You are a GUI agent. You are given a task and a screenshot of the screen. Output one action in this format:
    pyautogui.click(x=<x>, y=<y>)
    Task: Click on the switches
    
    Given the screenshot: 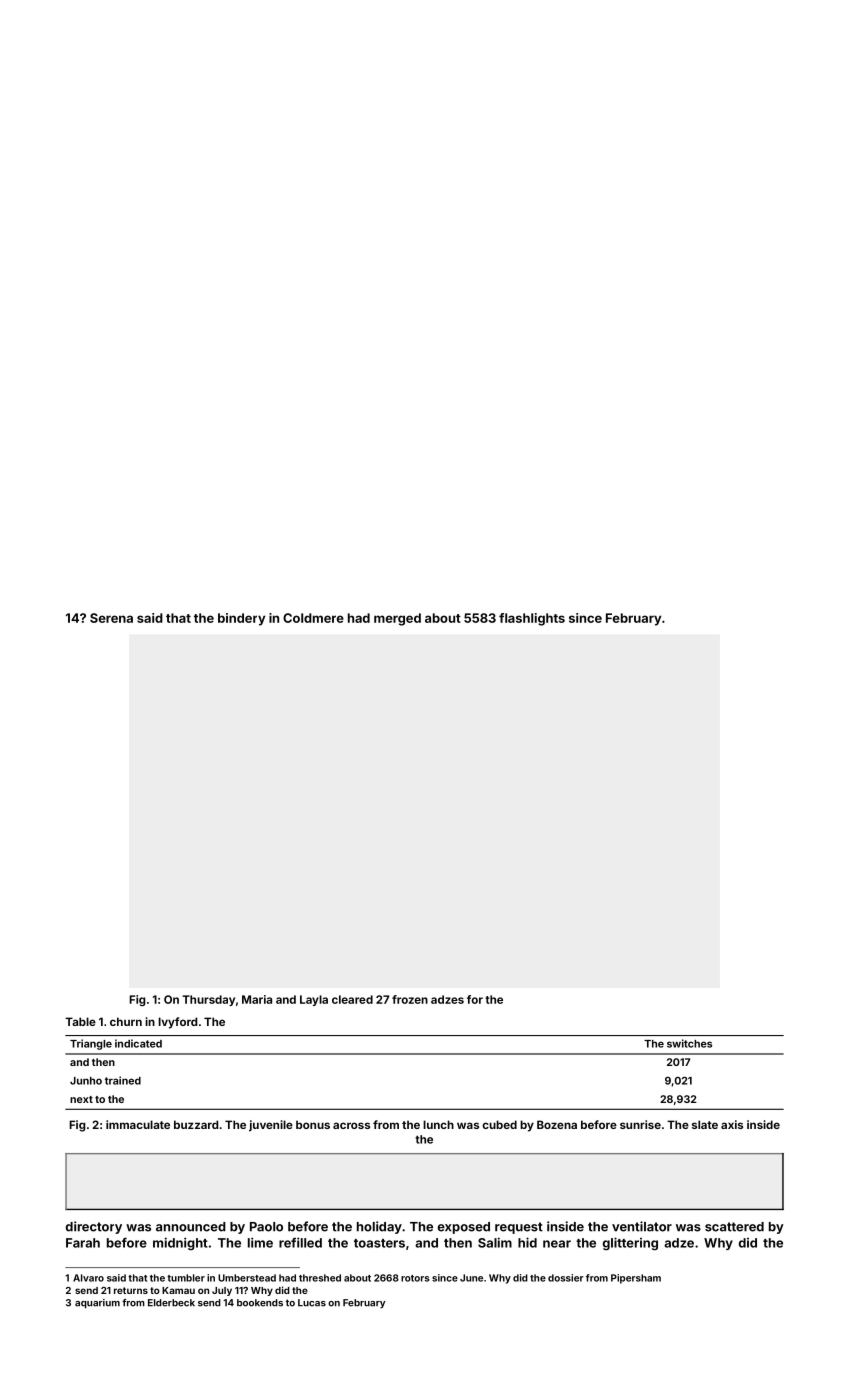 What is the action you would take?
    pyautogui.click(x=689, y=1043)
